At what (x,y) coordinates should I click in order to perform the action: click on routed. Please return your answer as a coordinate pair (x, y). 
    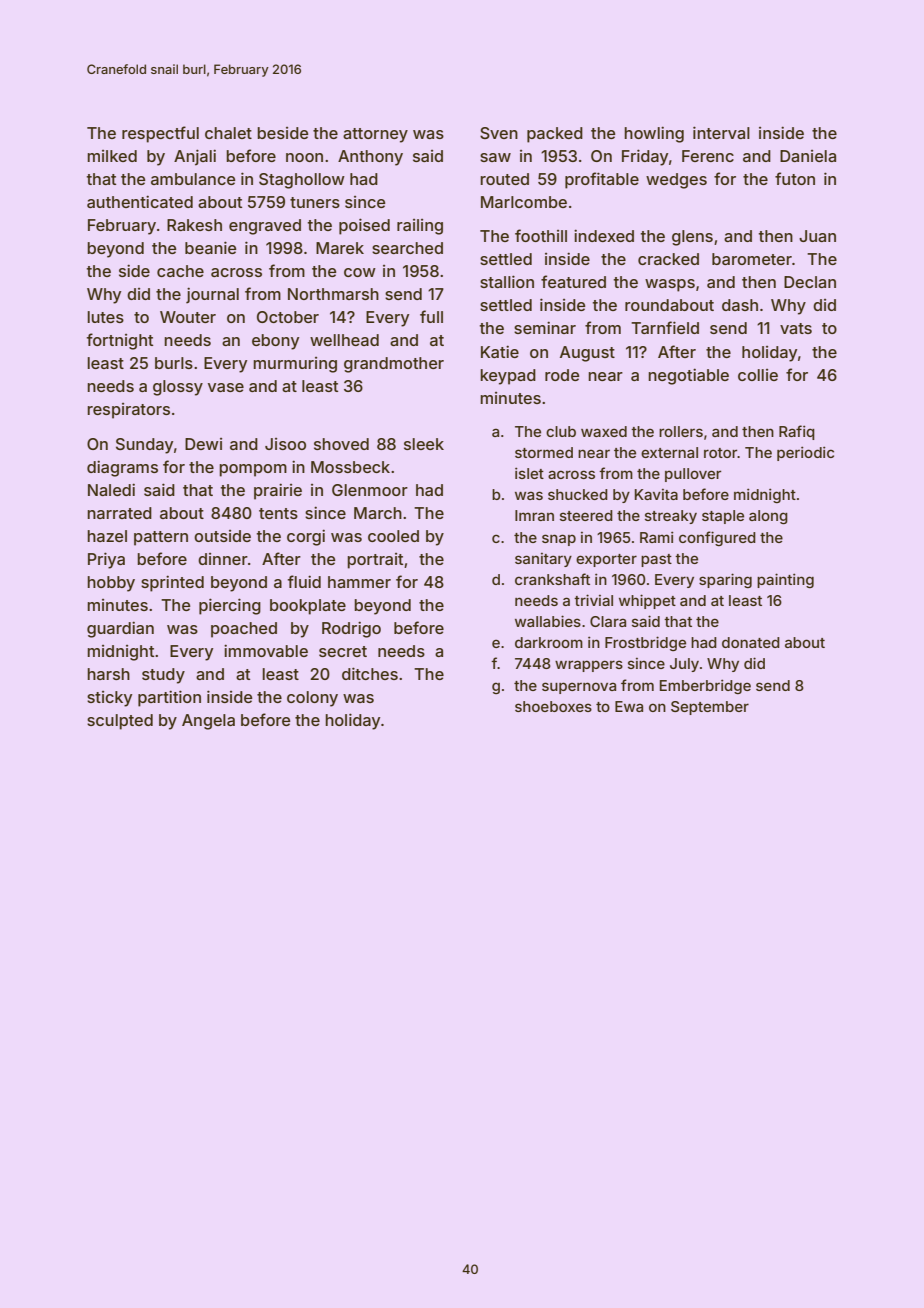
    Looking at the image, I should click on (504, 179).
